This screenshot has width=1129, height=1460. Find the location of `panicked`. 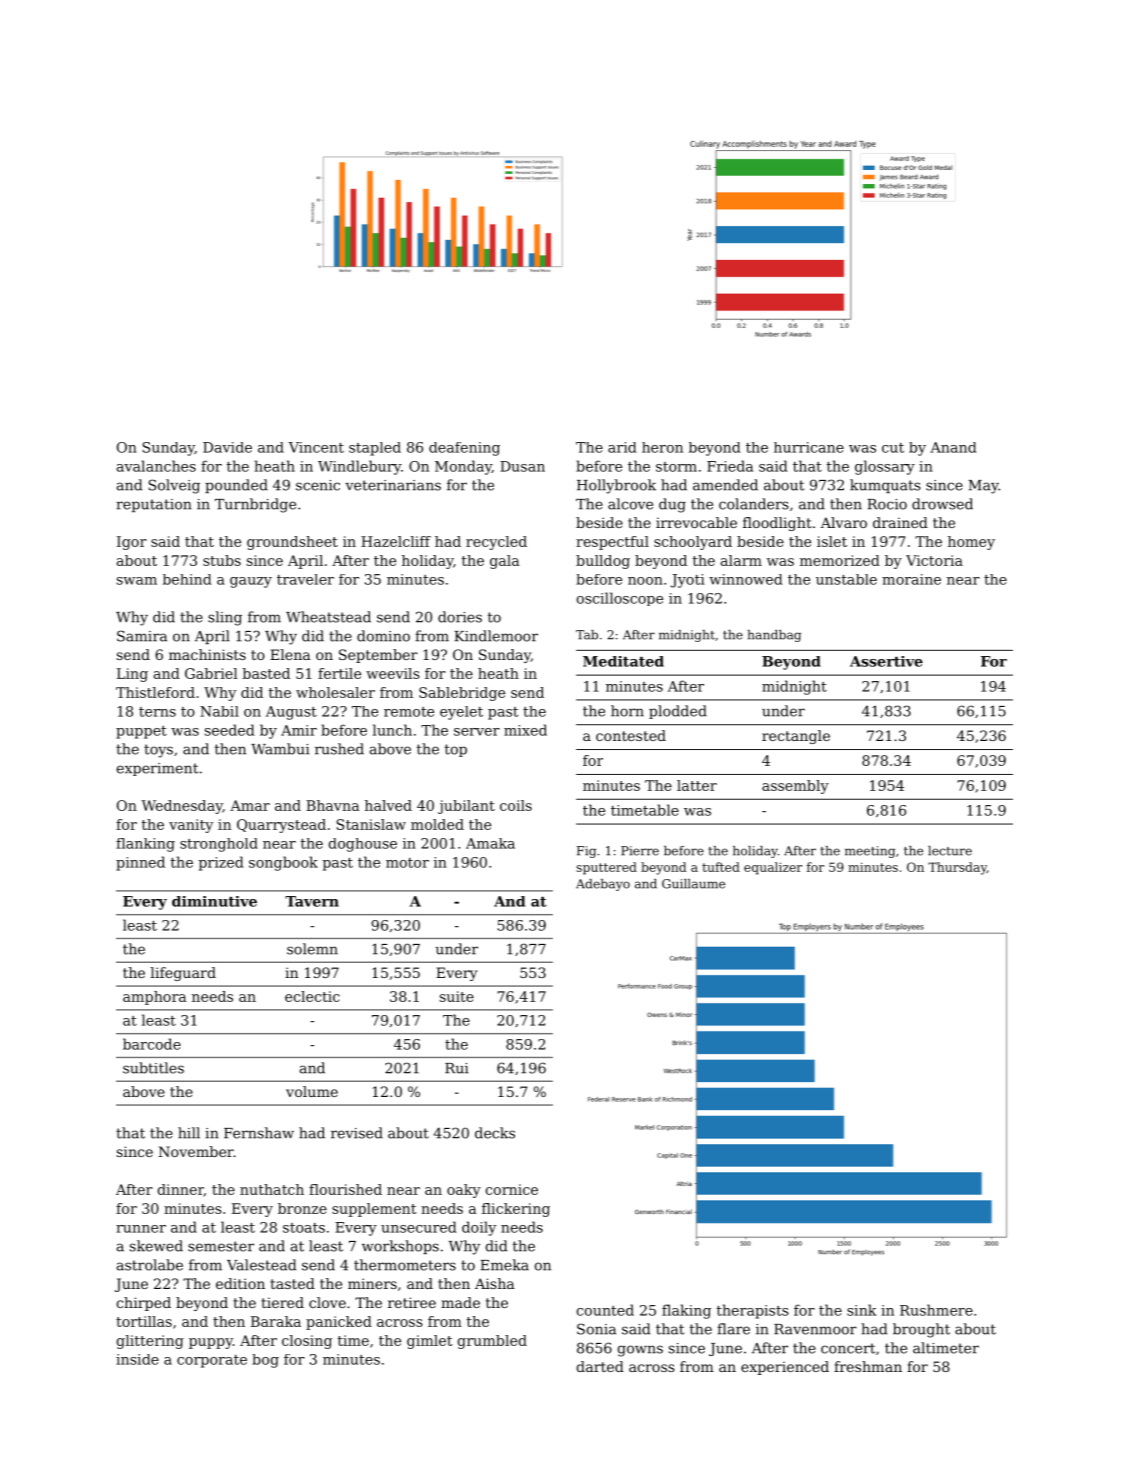

panicked is located at coordinates (339, 1323).
